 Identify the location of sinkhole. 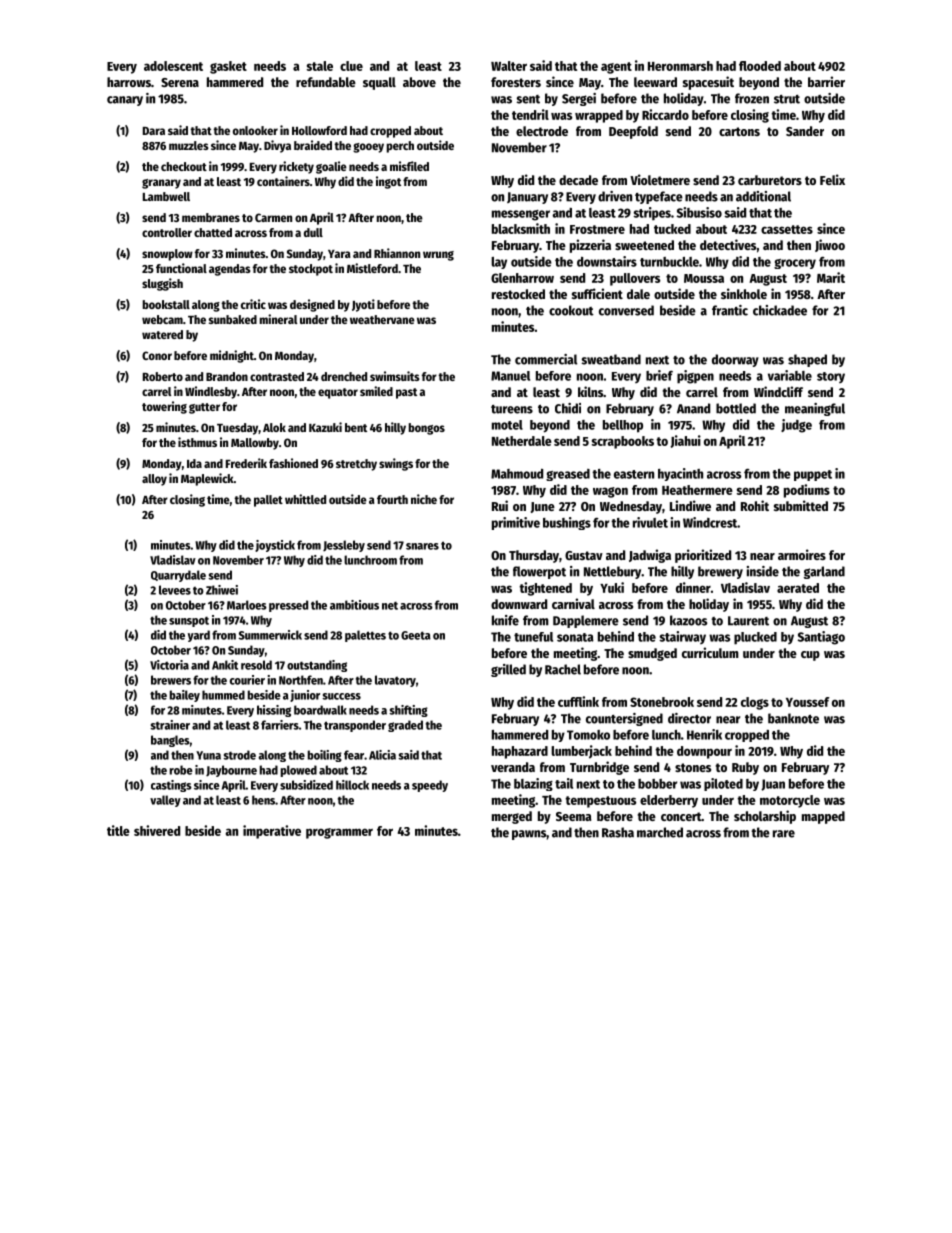
(744, 293).
